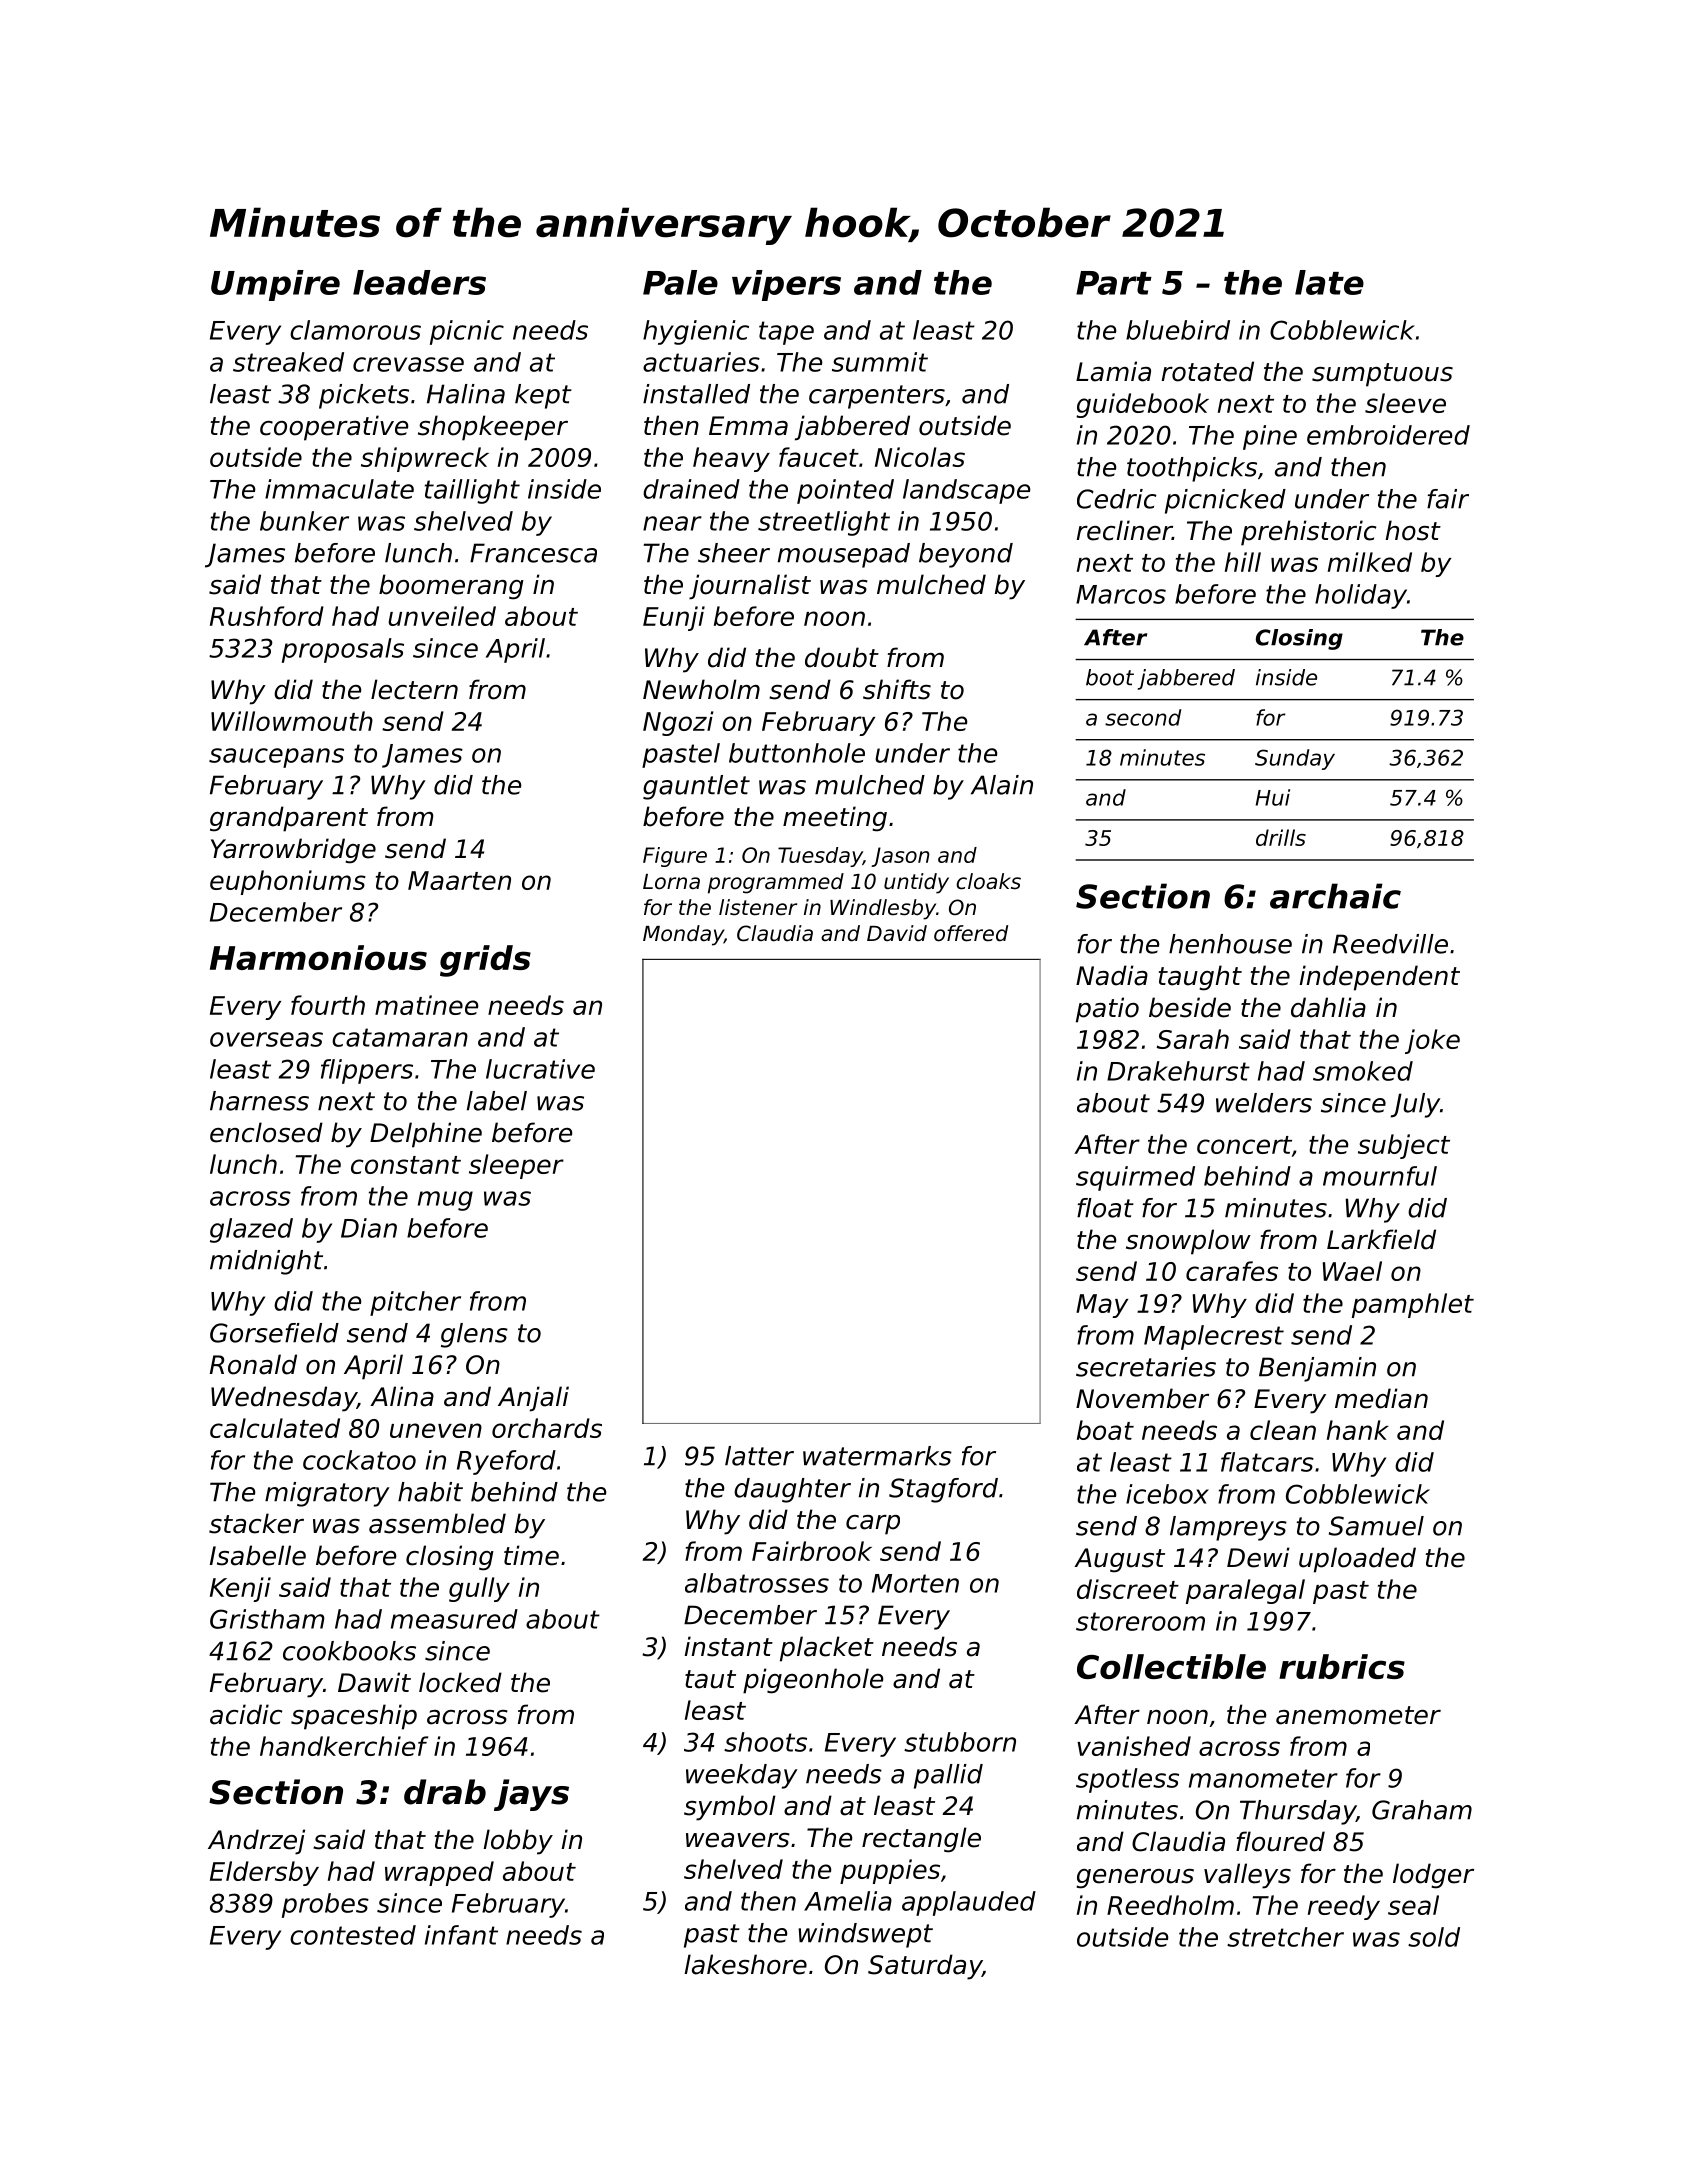 This image has height=2178, width=1683. I want to click on offered, so click(971, 933).
